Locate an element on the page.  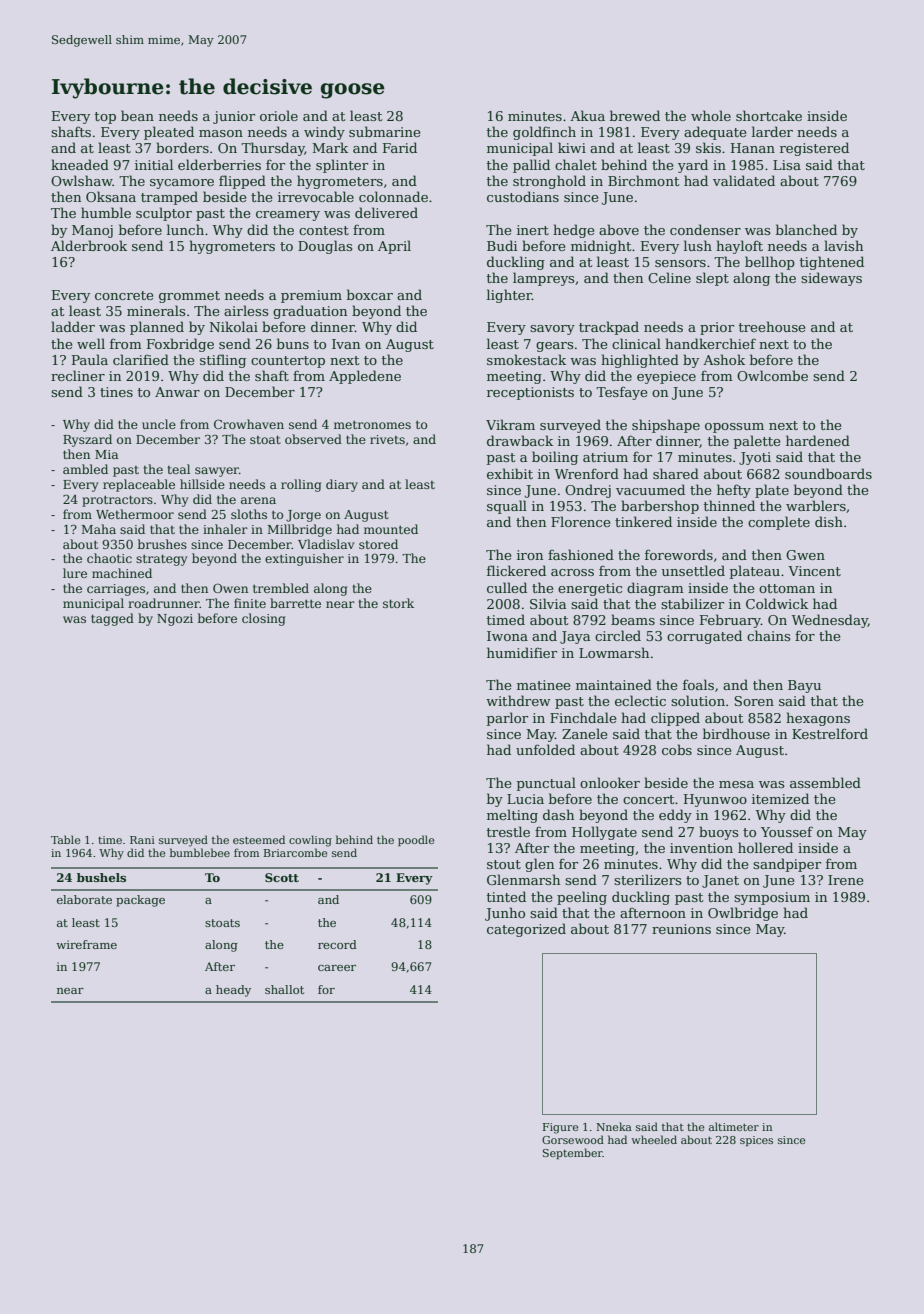
record is located at coordinates (337, 944).
